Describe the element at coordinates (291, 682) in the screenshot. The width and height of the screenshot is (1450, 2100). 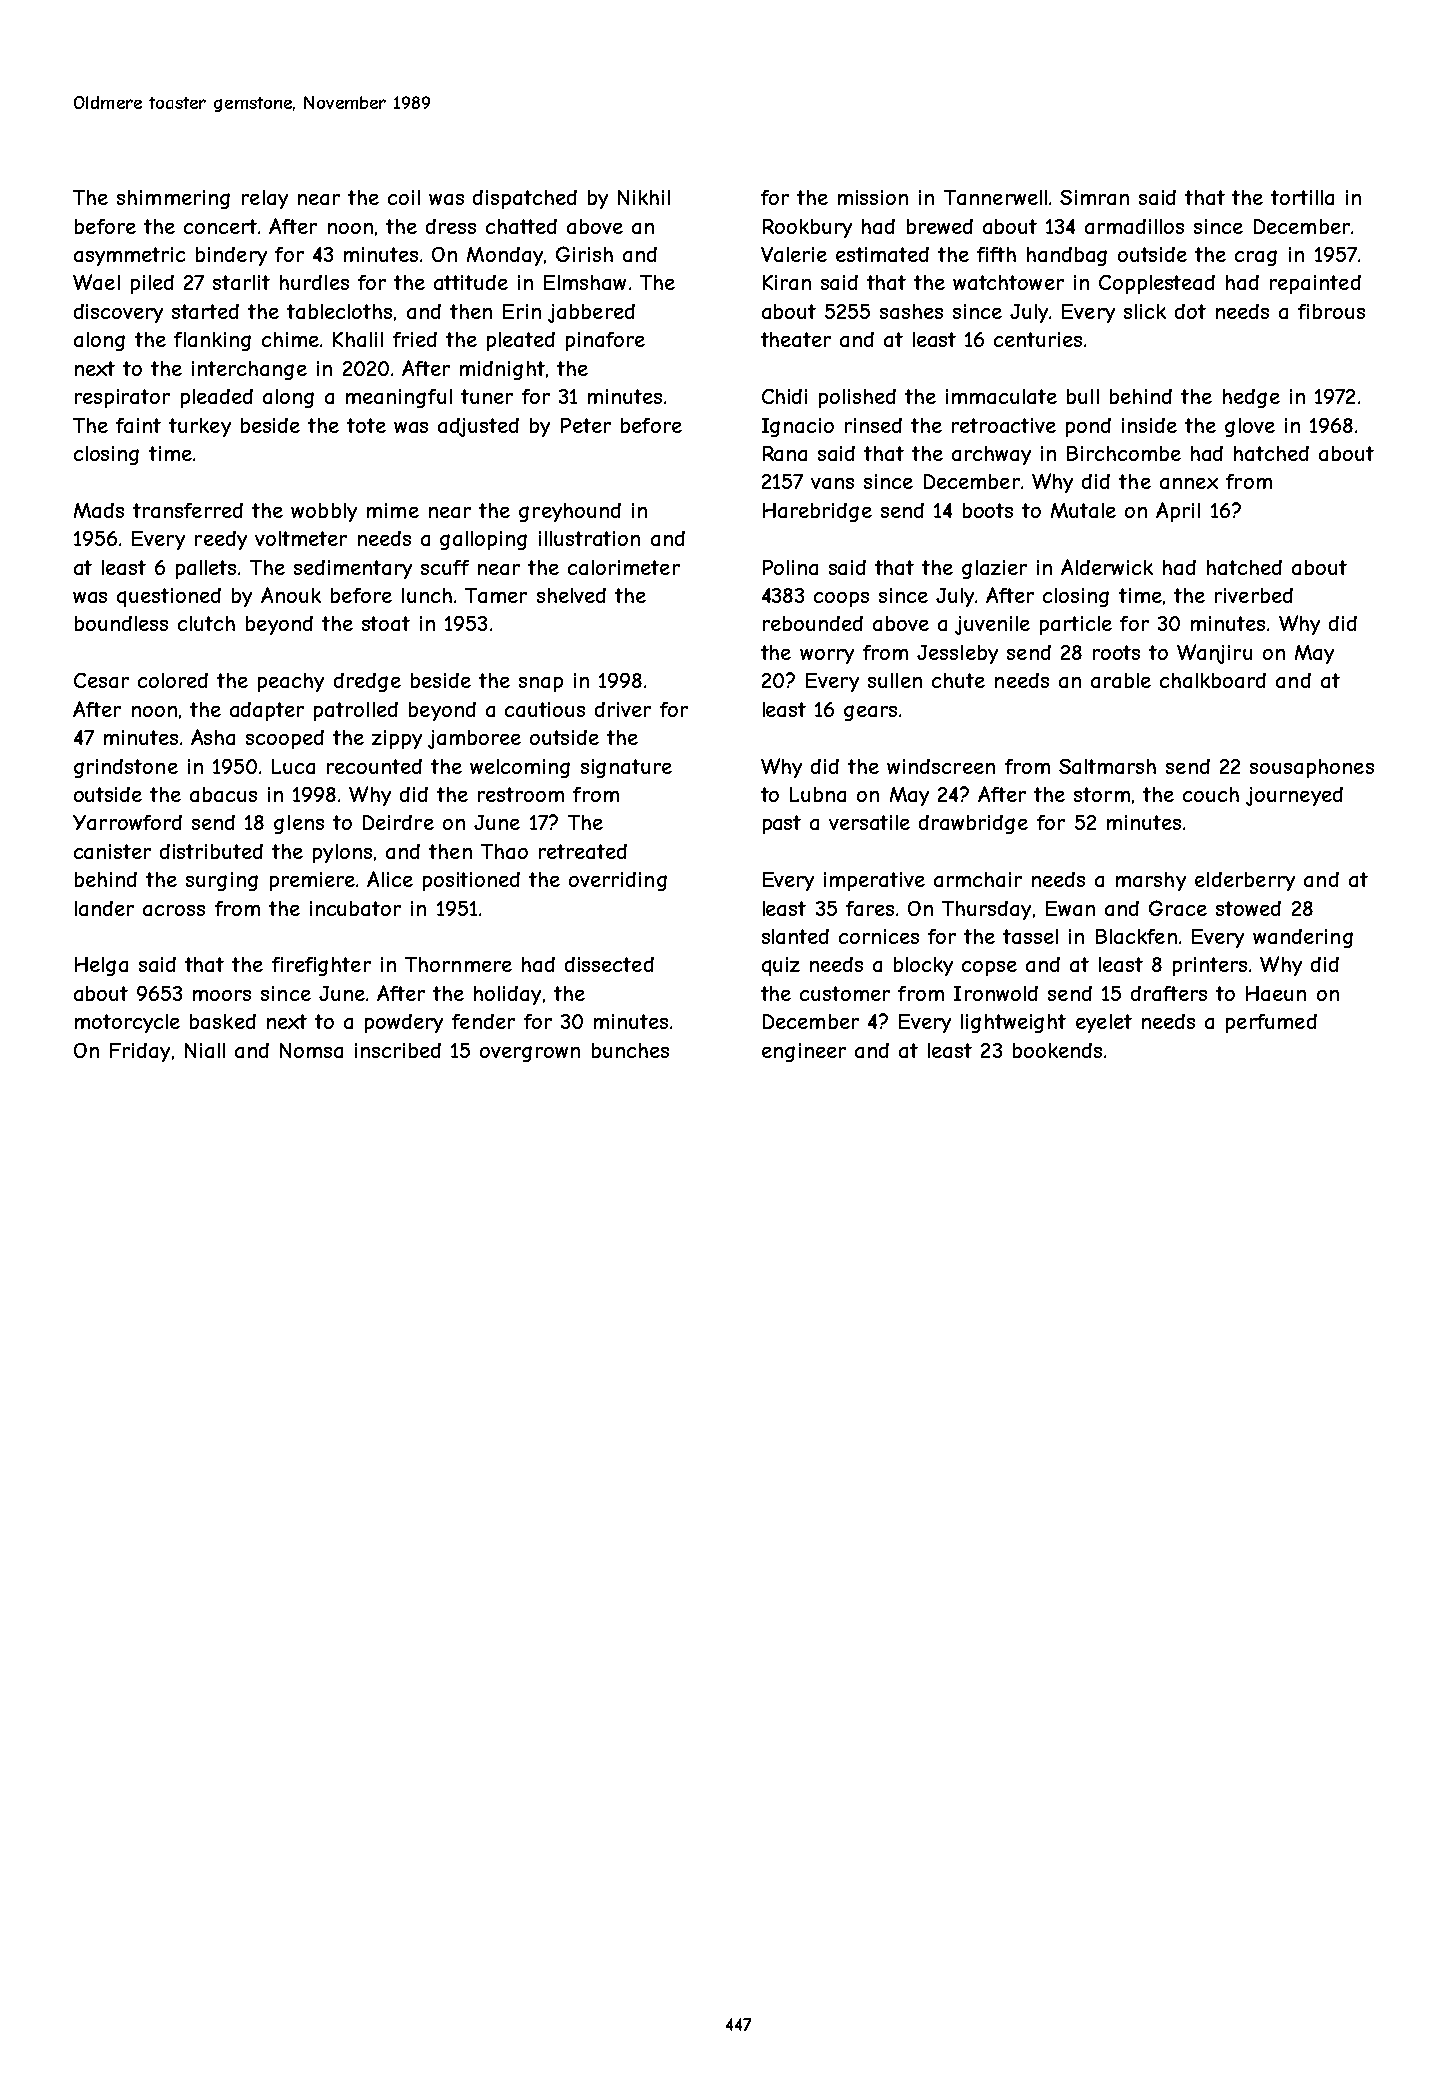
I see `peachy` at that location.
